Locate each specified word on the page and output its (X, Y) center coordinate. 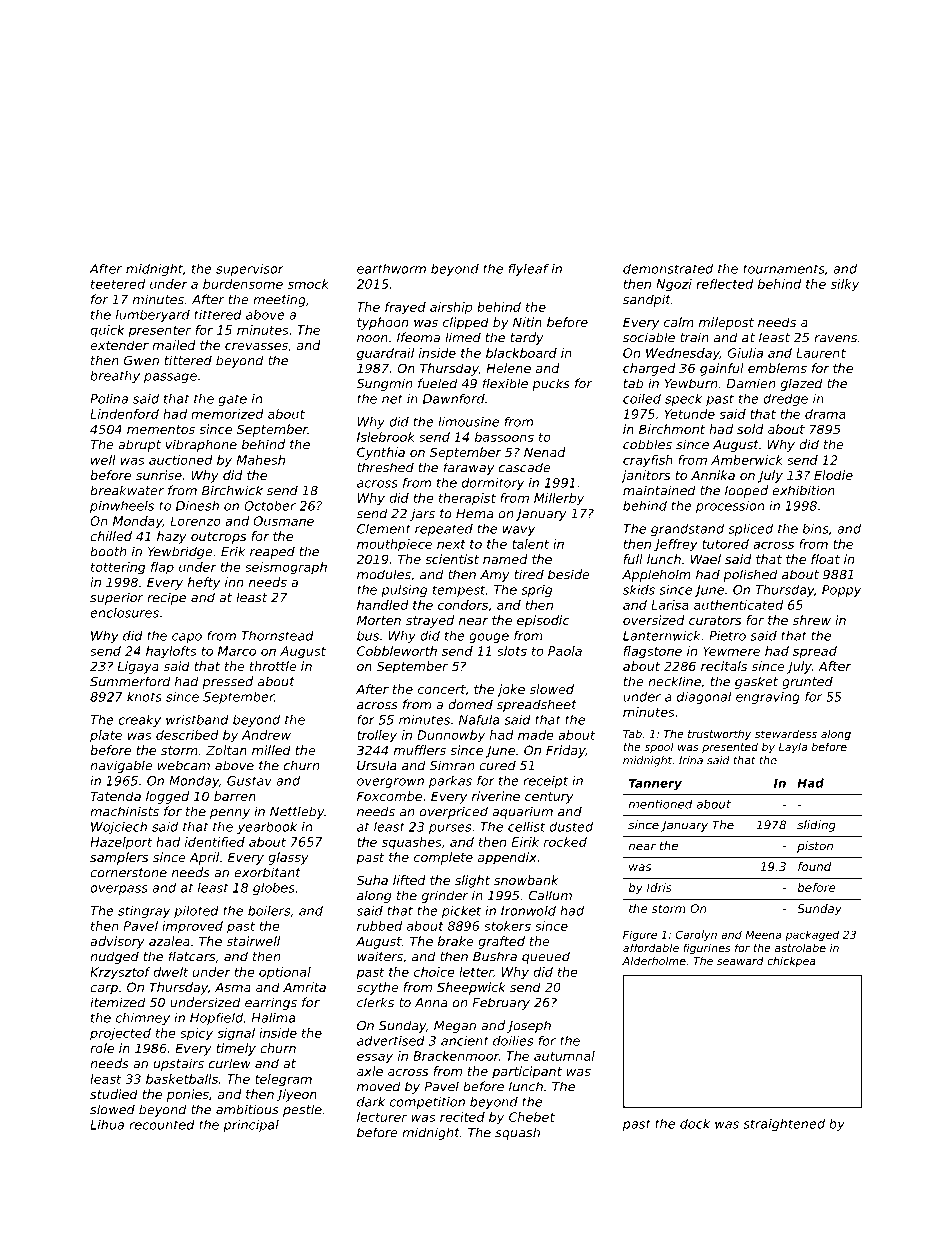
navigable (121, 766)
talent (530, 544)
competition (427, 1103)
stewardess (786, 733)
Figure (640, 935)
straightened (784, 1124)
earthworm (391, 269)
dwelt (170, 972)
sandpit (647, 300)
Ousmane (284, 521)
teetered (118, 284)
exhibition (803, 490)
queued (546, 957)
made (536, 735)
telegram (283, 1080)
